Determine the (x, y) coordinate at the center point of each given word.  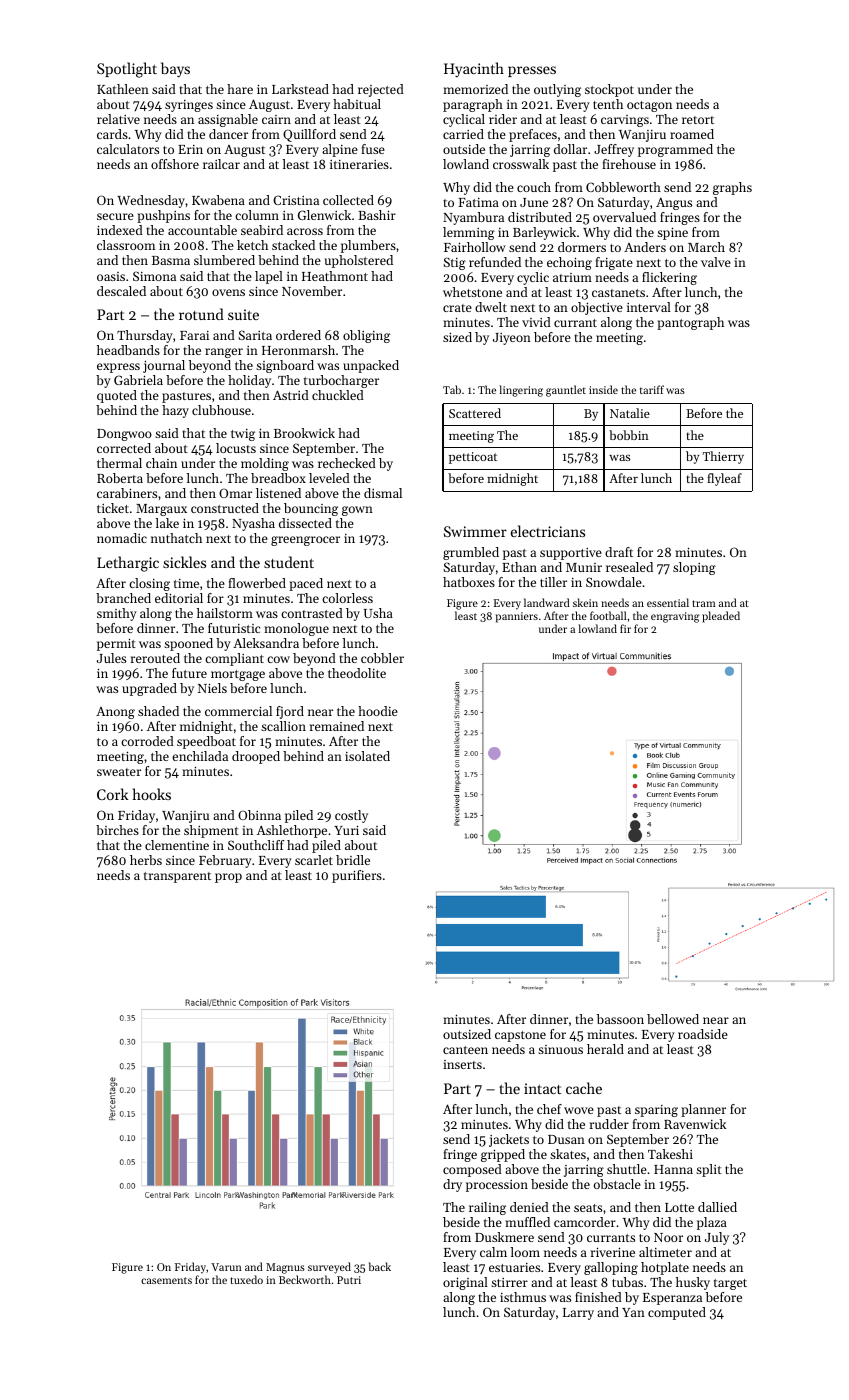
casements (166, 1280)
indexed (120, 230)
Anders (645, 247)
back (380, 1266)
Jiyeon (512, 339)
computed (677, 1313)
